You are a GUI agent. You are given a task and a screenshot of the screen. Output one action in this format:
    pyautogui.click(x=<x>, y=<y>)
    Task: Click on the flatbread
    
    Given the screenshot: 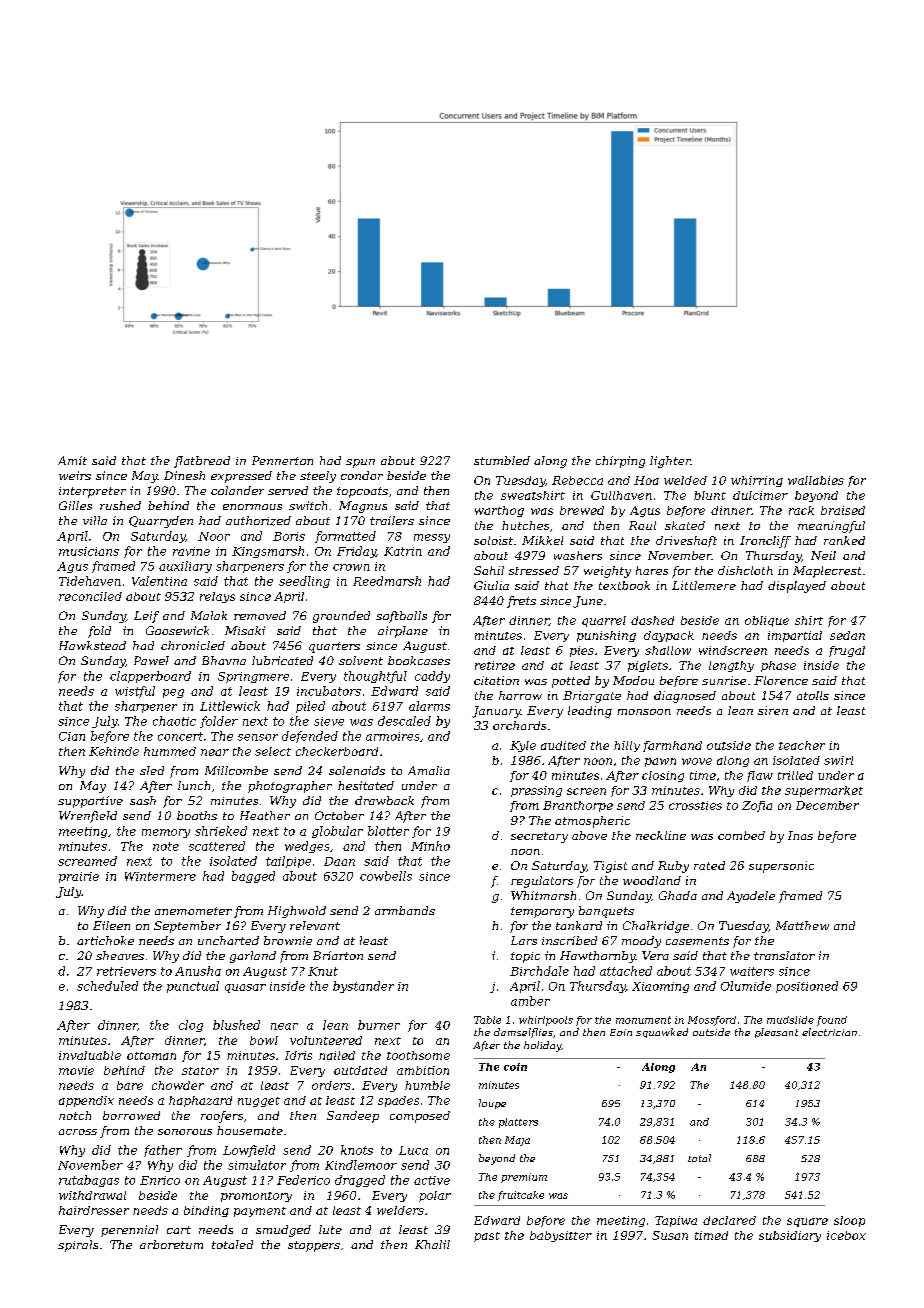 What is the action you would take?
    pyautogui.click(x=202, y=462)
